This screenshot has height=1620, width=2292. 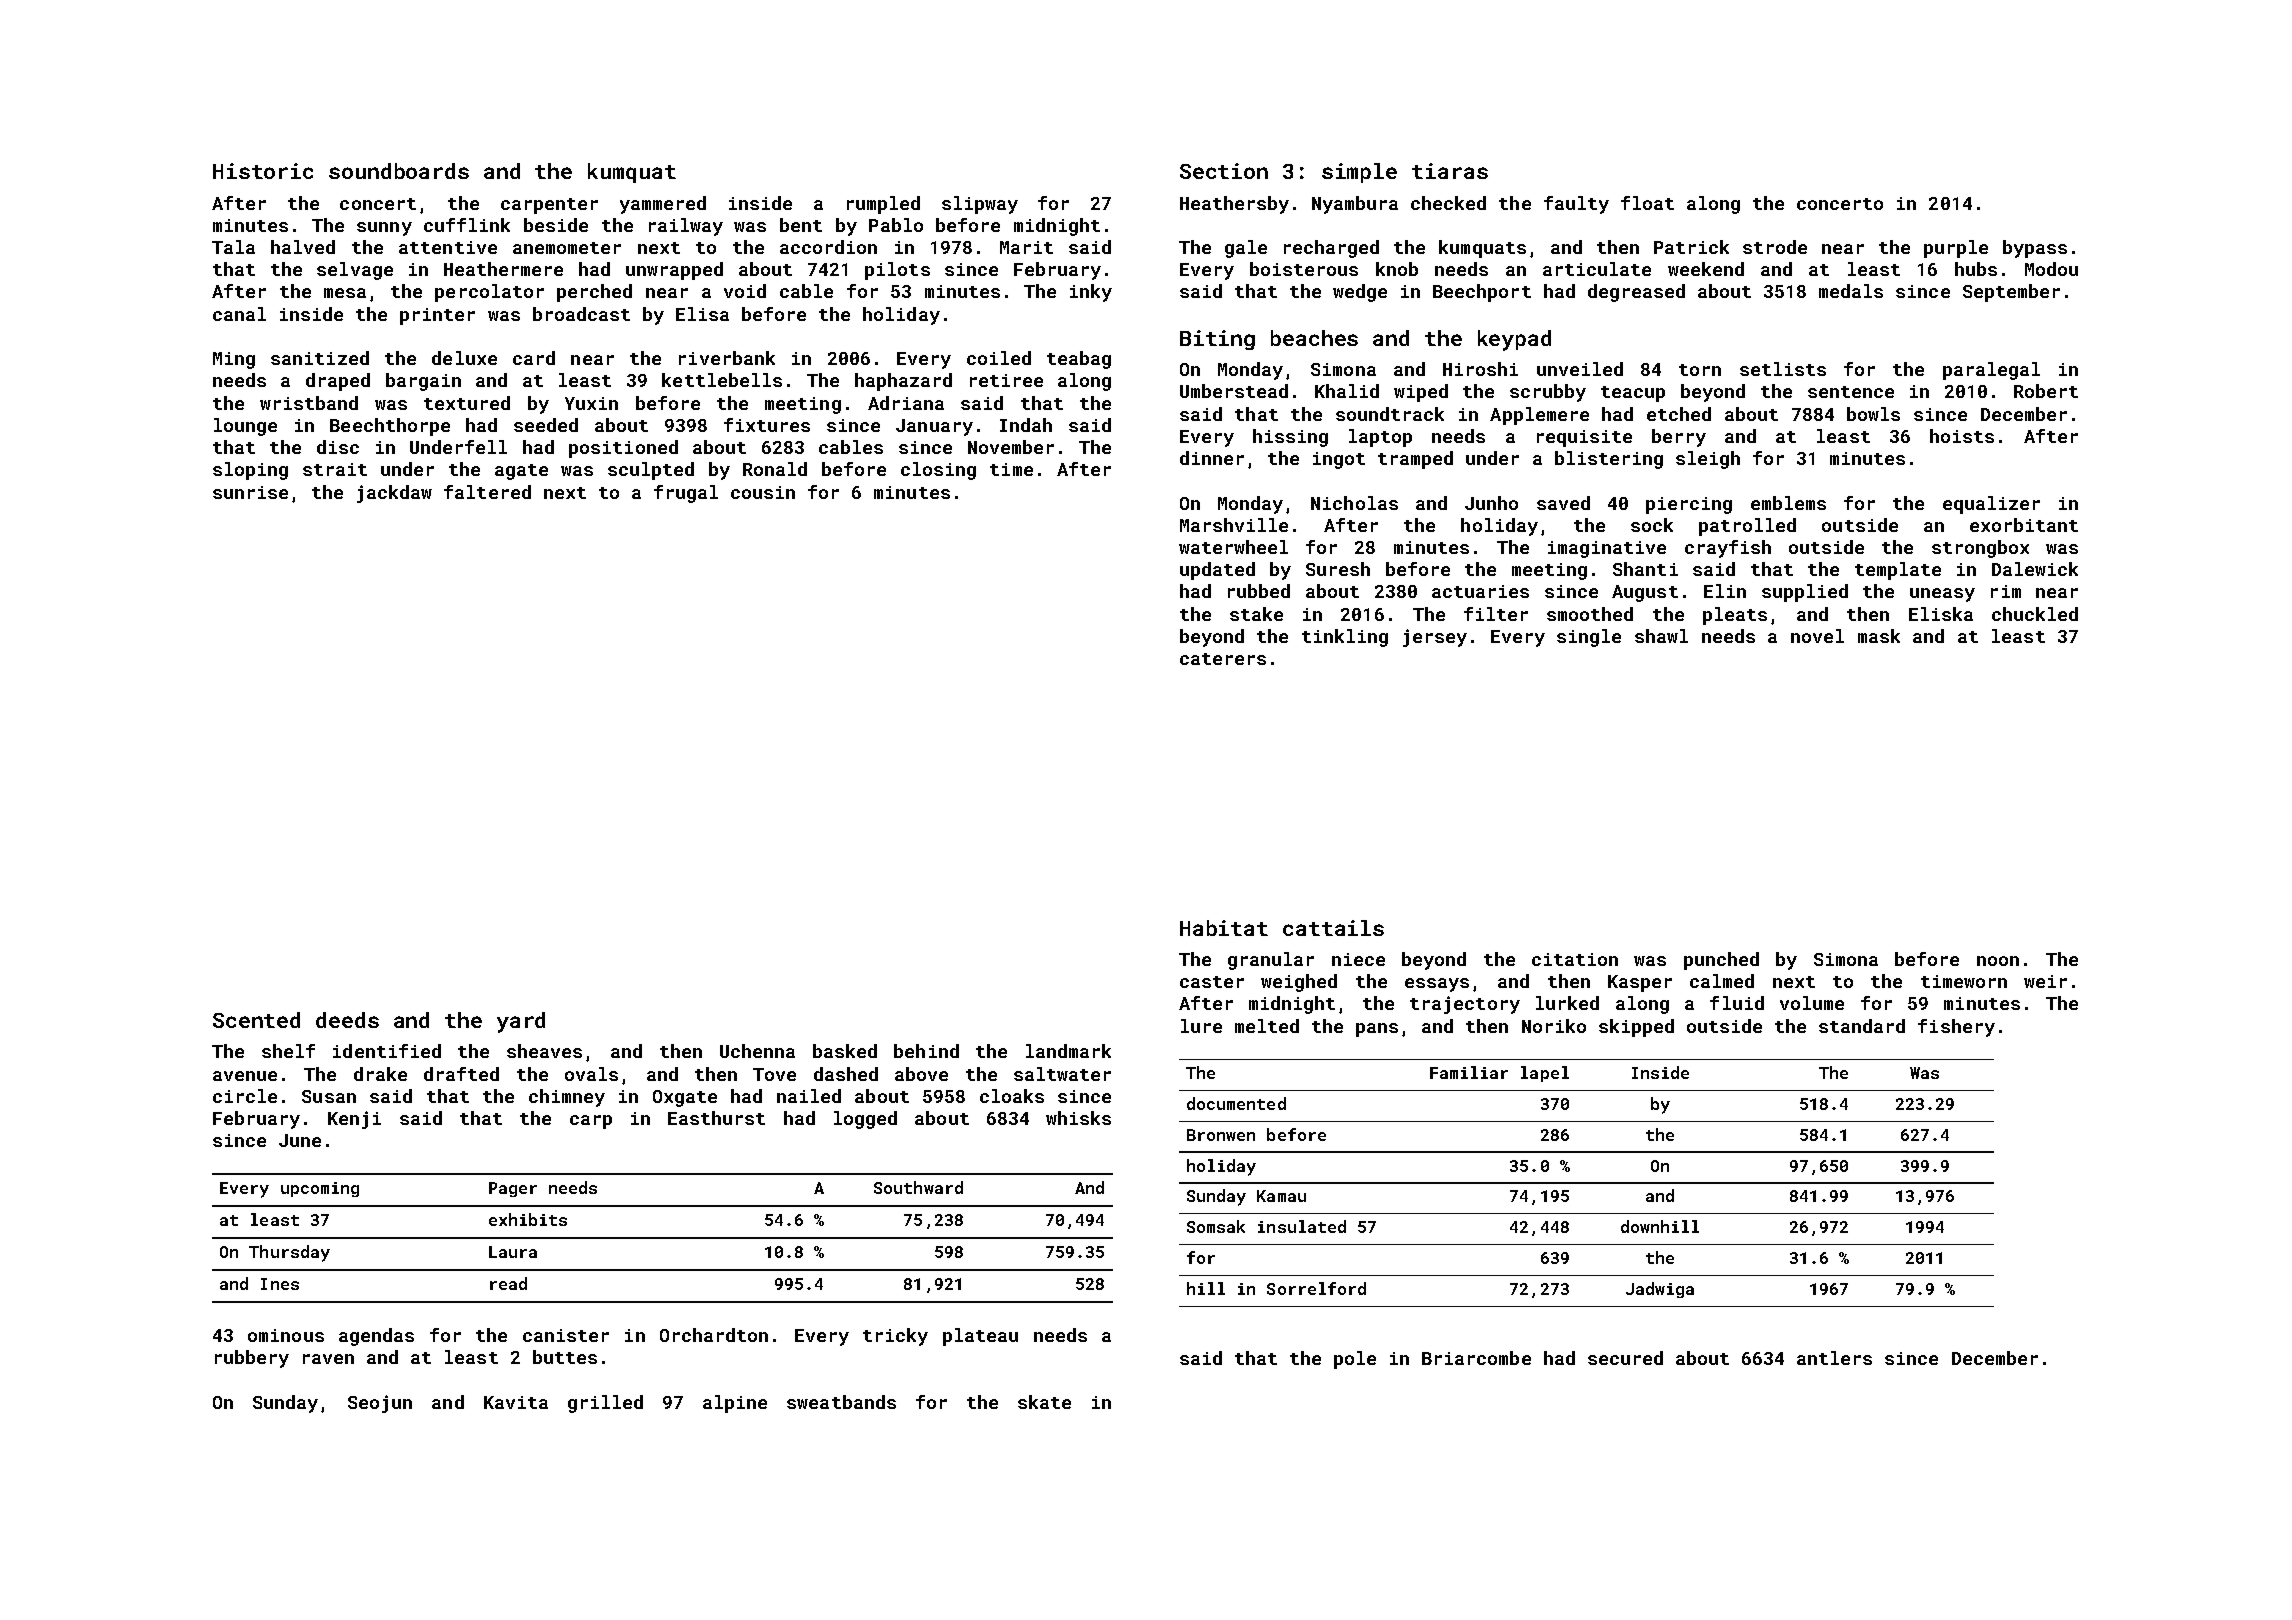 I want to click on Modou, so click(x=2051, y=269).
